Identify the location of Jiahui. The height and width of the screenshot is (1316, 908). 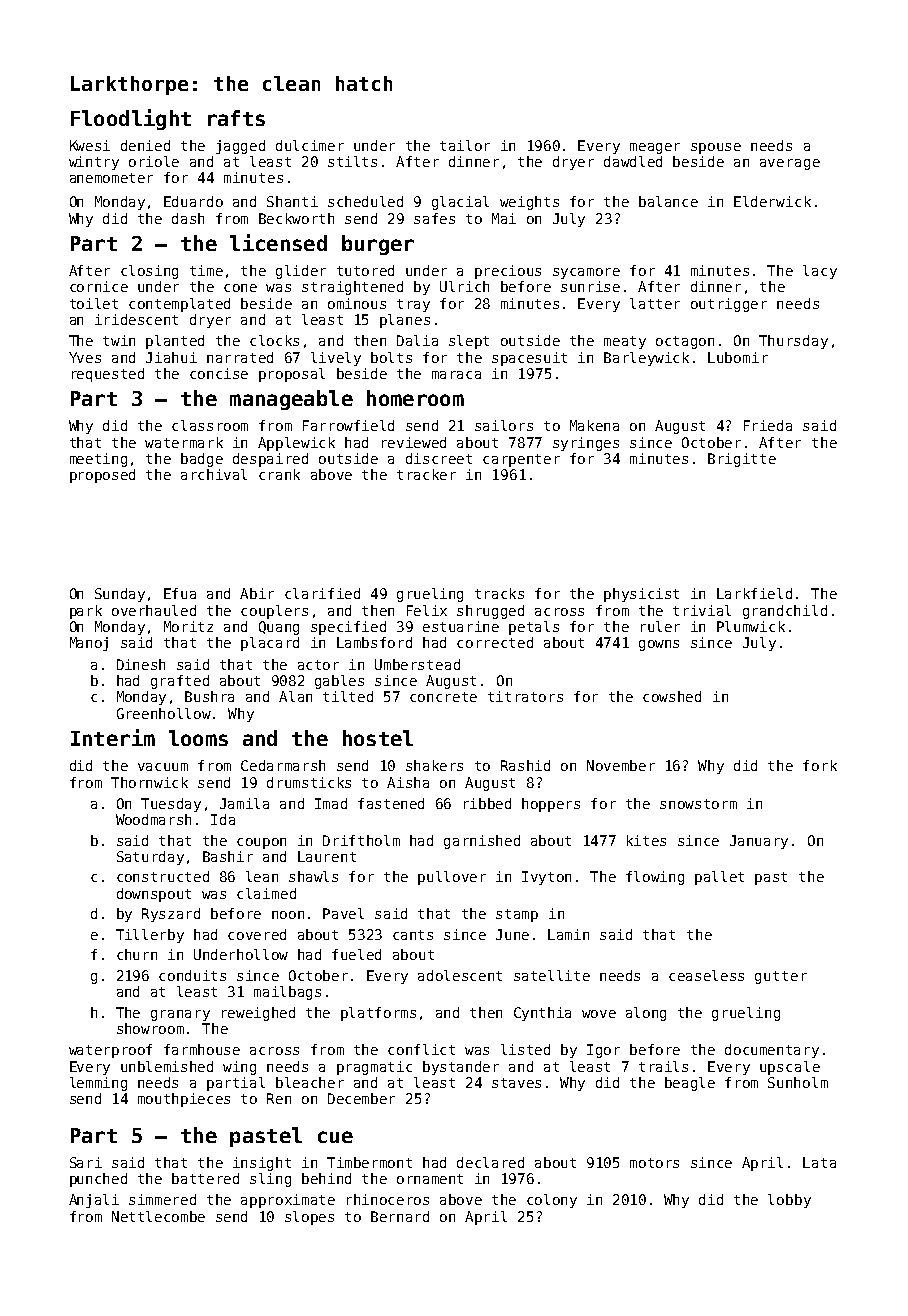
(171, 357).
